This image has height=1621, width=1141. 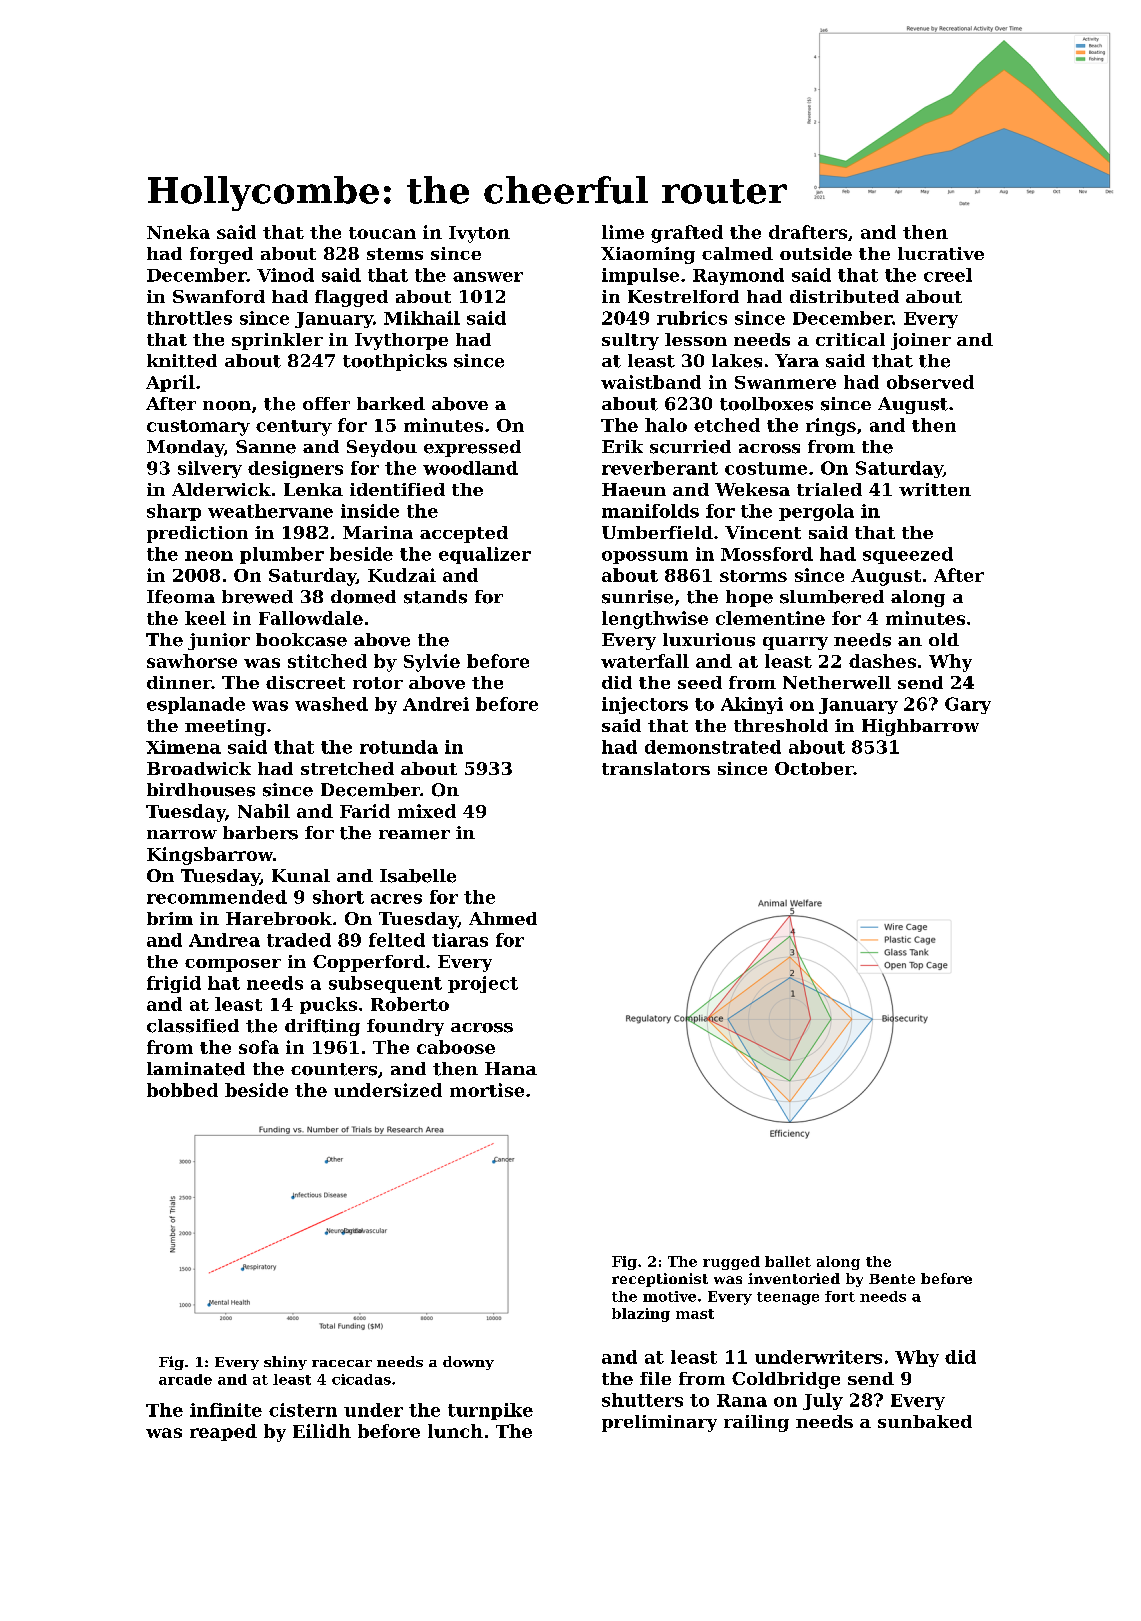 What do you see at coordinates (511, 1068) in the image?
I see `Hana` at bounding box center [511, 1068].
